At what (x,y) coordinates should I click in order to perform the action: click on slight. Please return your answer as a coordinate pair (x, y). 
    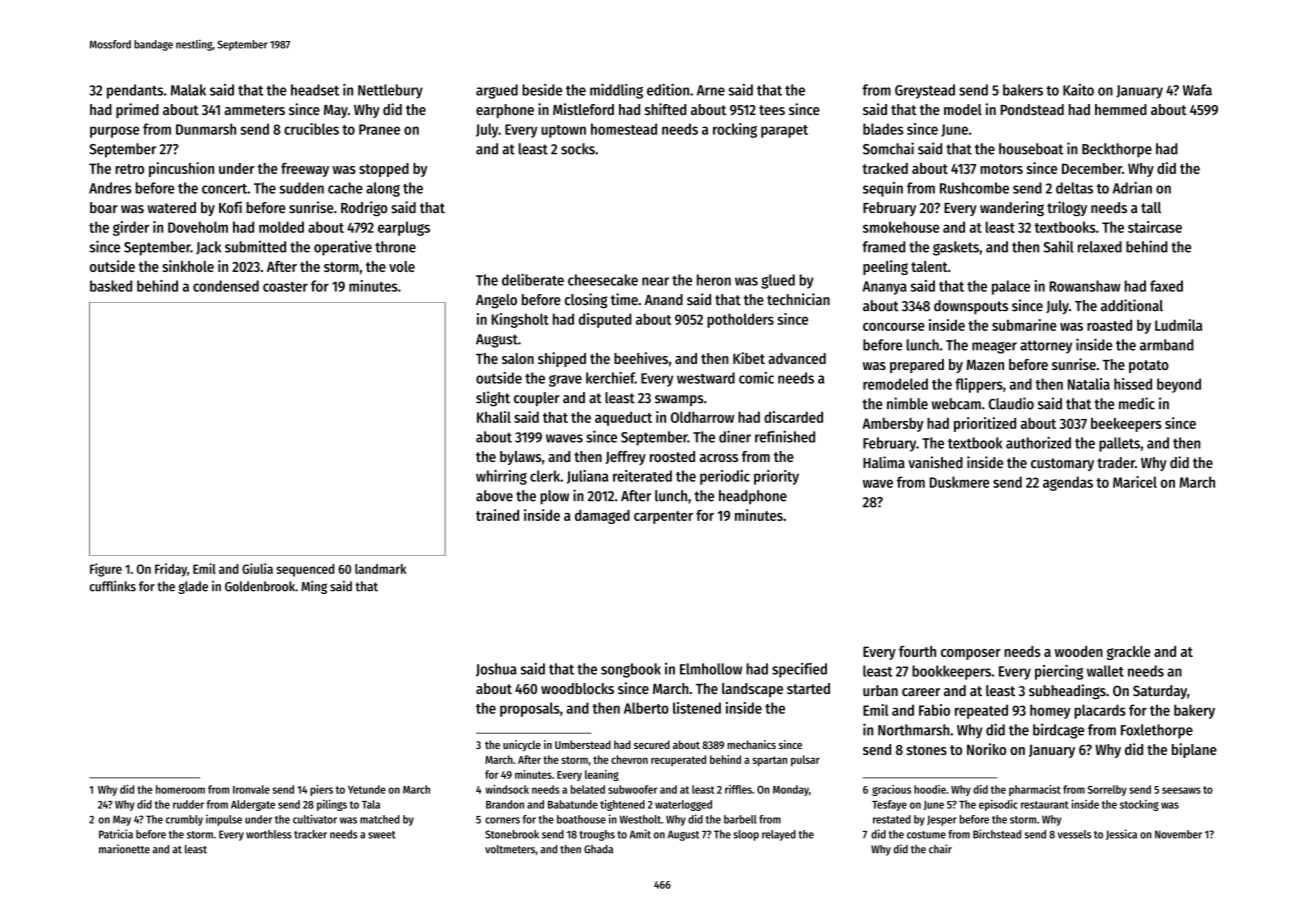
    Looking at the image, I should click on (493, 399).
